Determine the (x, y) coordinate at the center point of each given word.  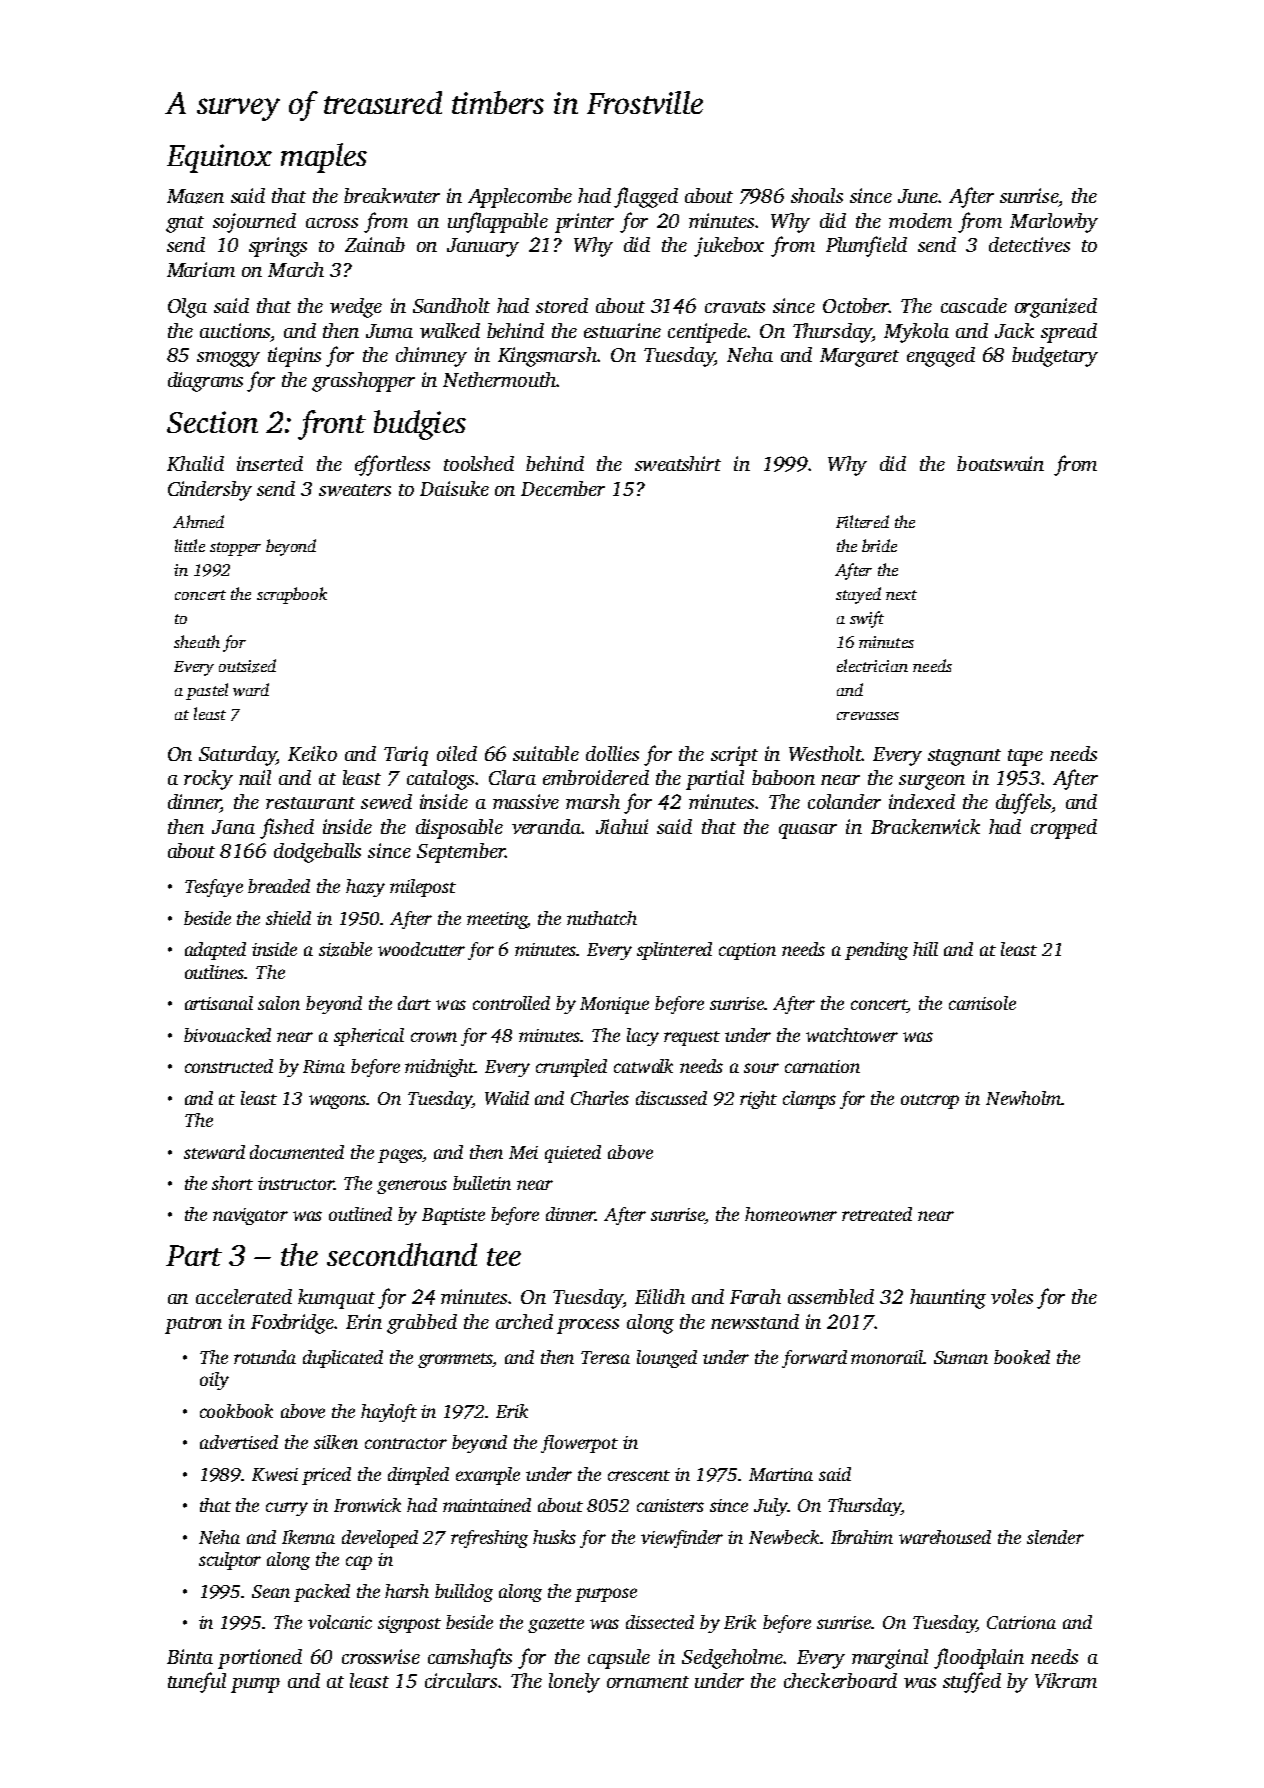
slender (1055, 1537)
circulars (461, 1680)
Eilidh (660, 1296)
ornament (648, 1682)
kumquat (336, 1299)
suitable (546, 753)
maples (324, 158)
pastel (207, 691)
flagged (646, 197)
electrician (872, 665)
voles (1012, 1296)
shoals (817, 195)
